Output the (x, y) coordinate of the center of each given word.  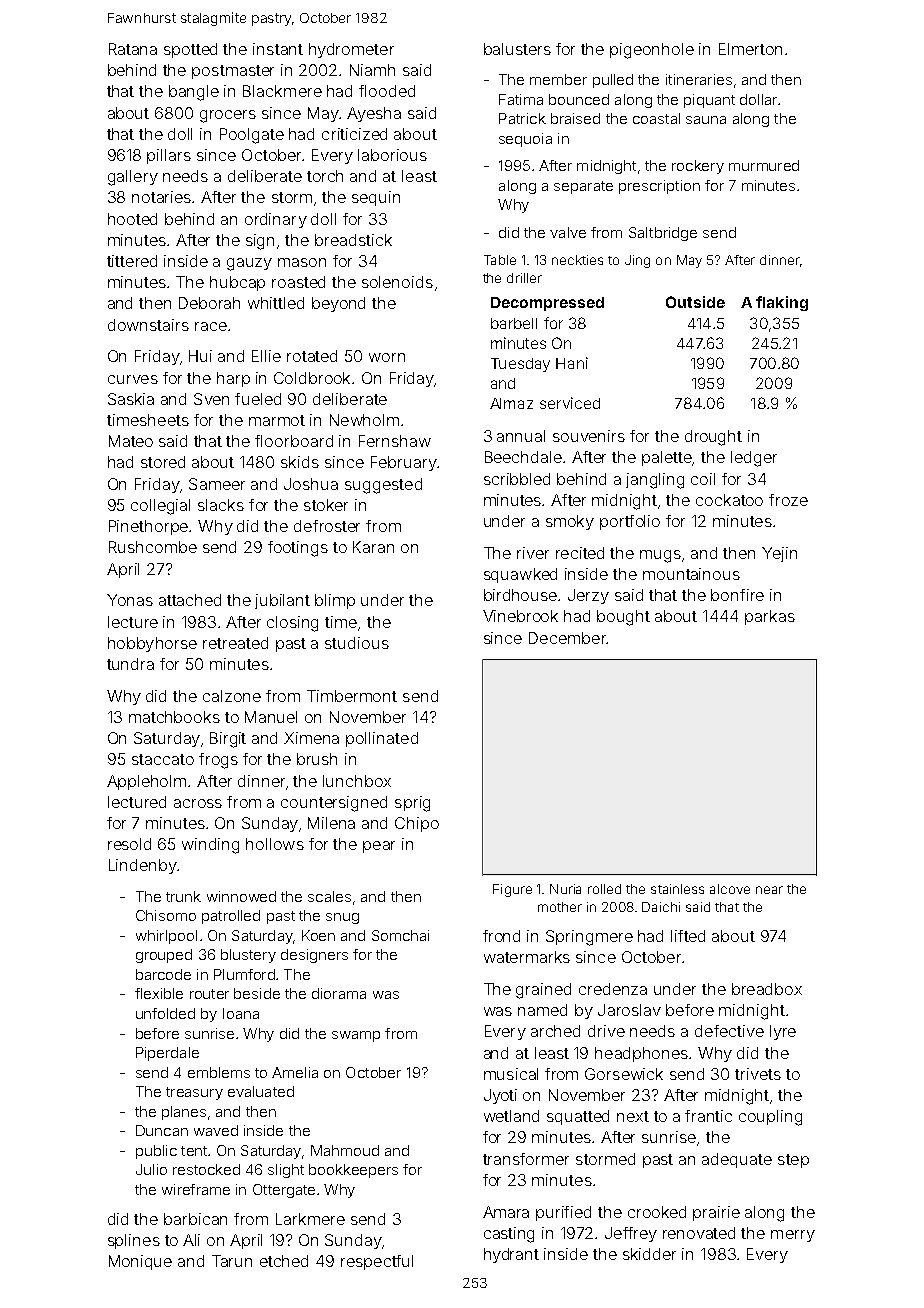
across (198, 803)
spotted (190, 50)
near (769, 890)
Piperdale (167, 1054)
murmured (764, 165)
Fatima (521, 99)
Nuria (565, 889)
